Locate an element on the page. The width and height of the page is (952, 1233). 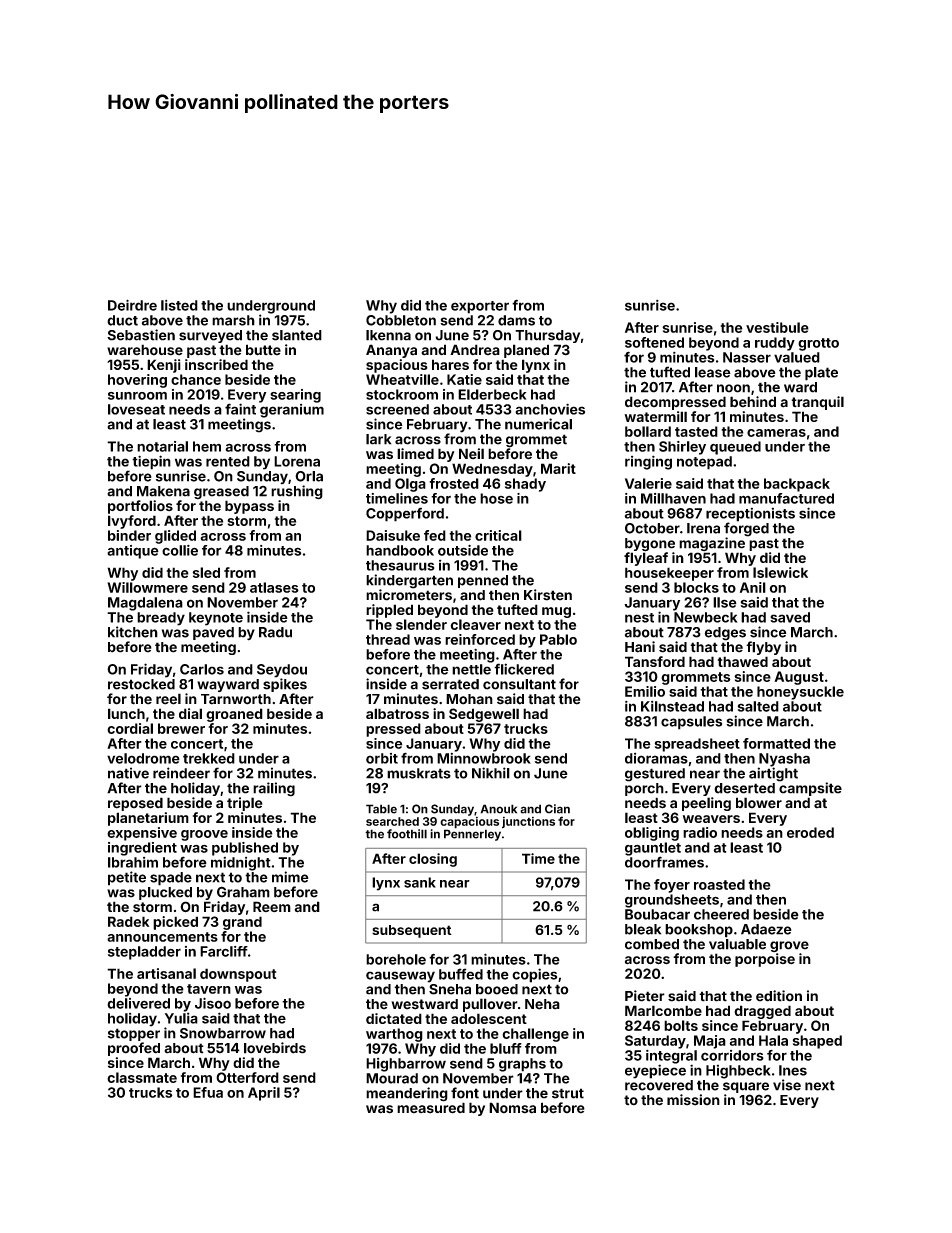
atlases is located at coordinates (274, 587).
